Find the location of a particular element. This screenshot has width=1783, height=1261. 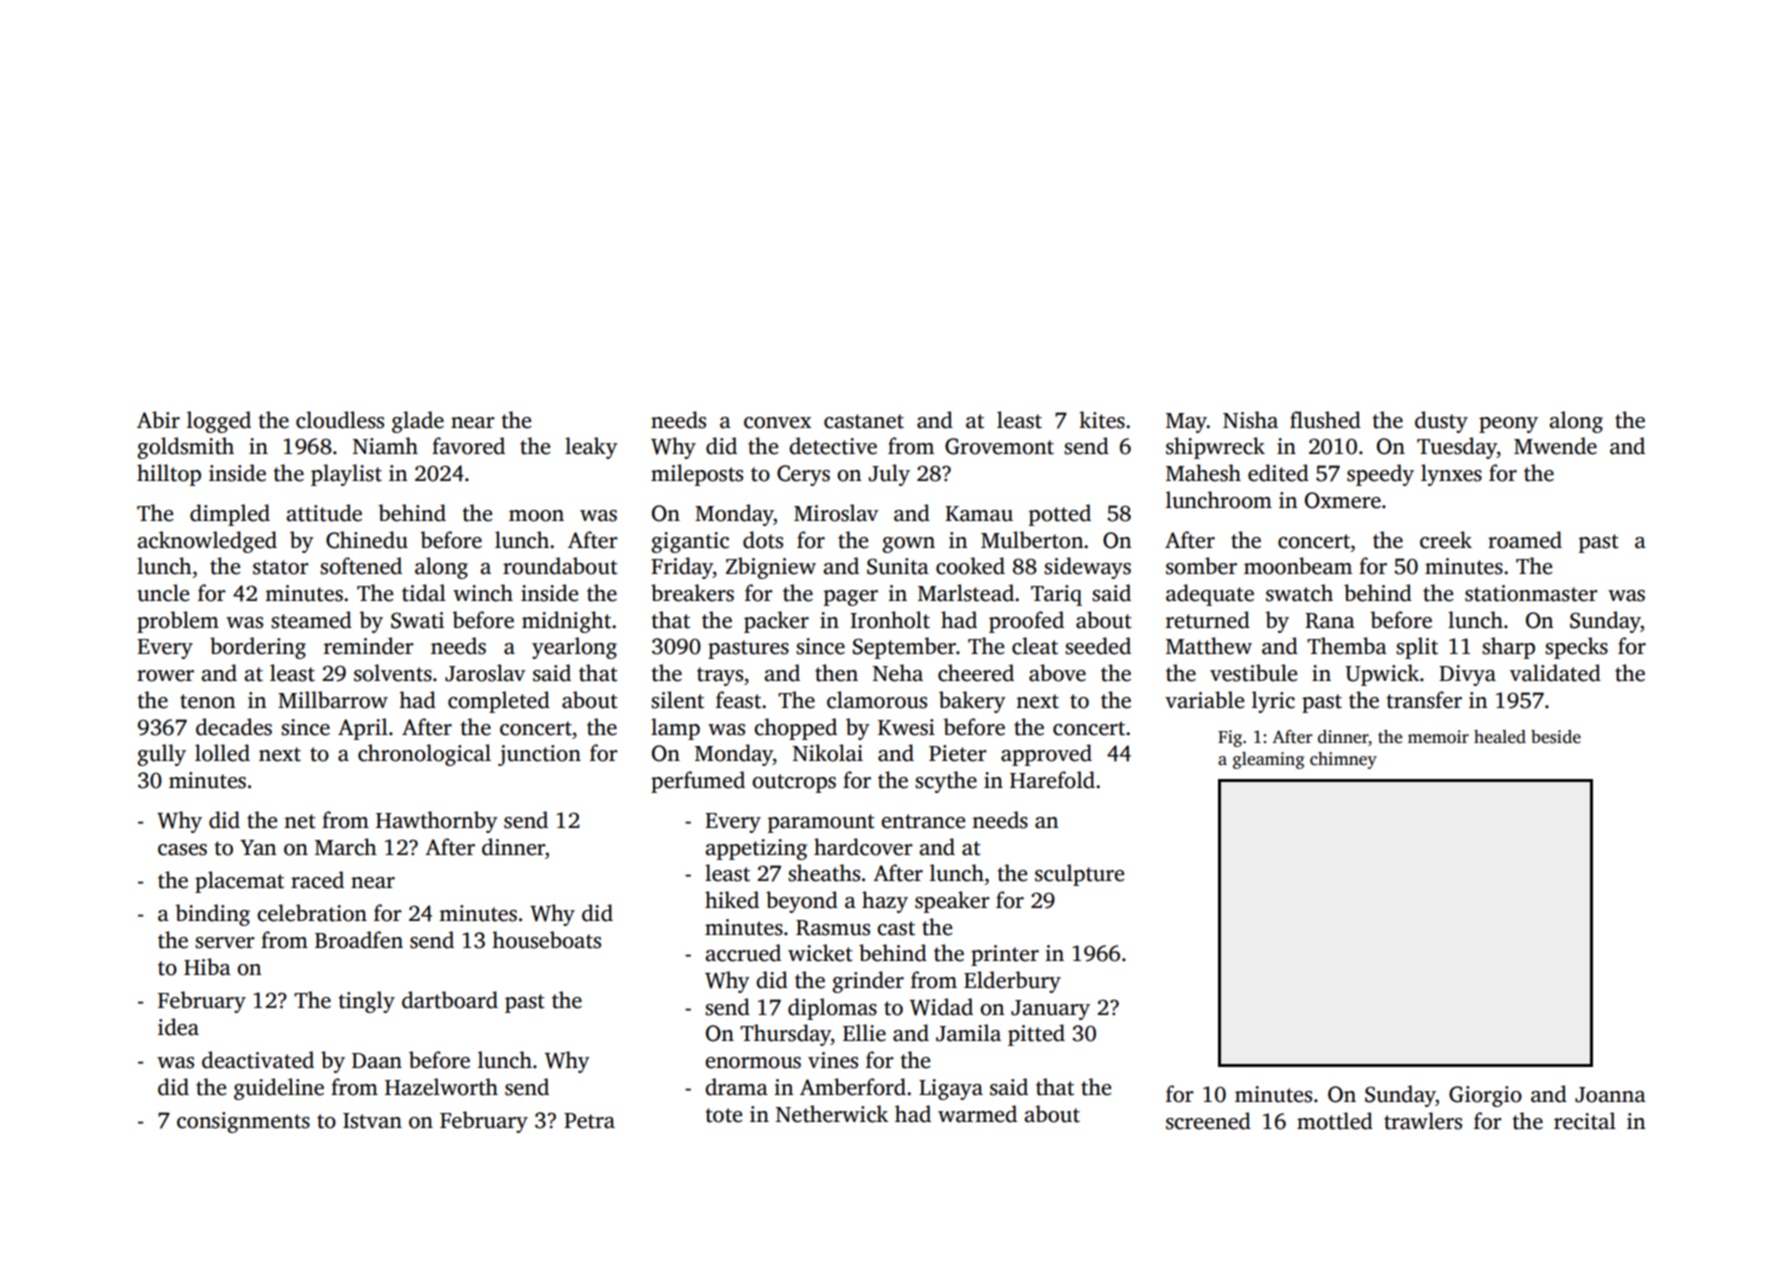

warmed is located at coordinates (977, 1114).
